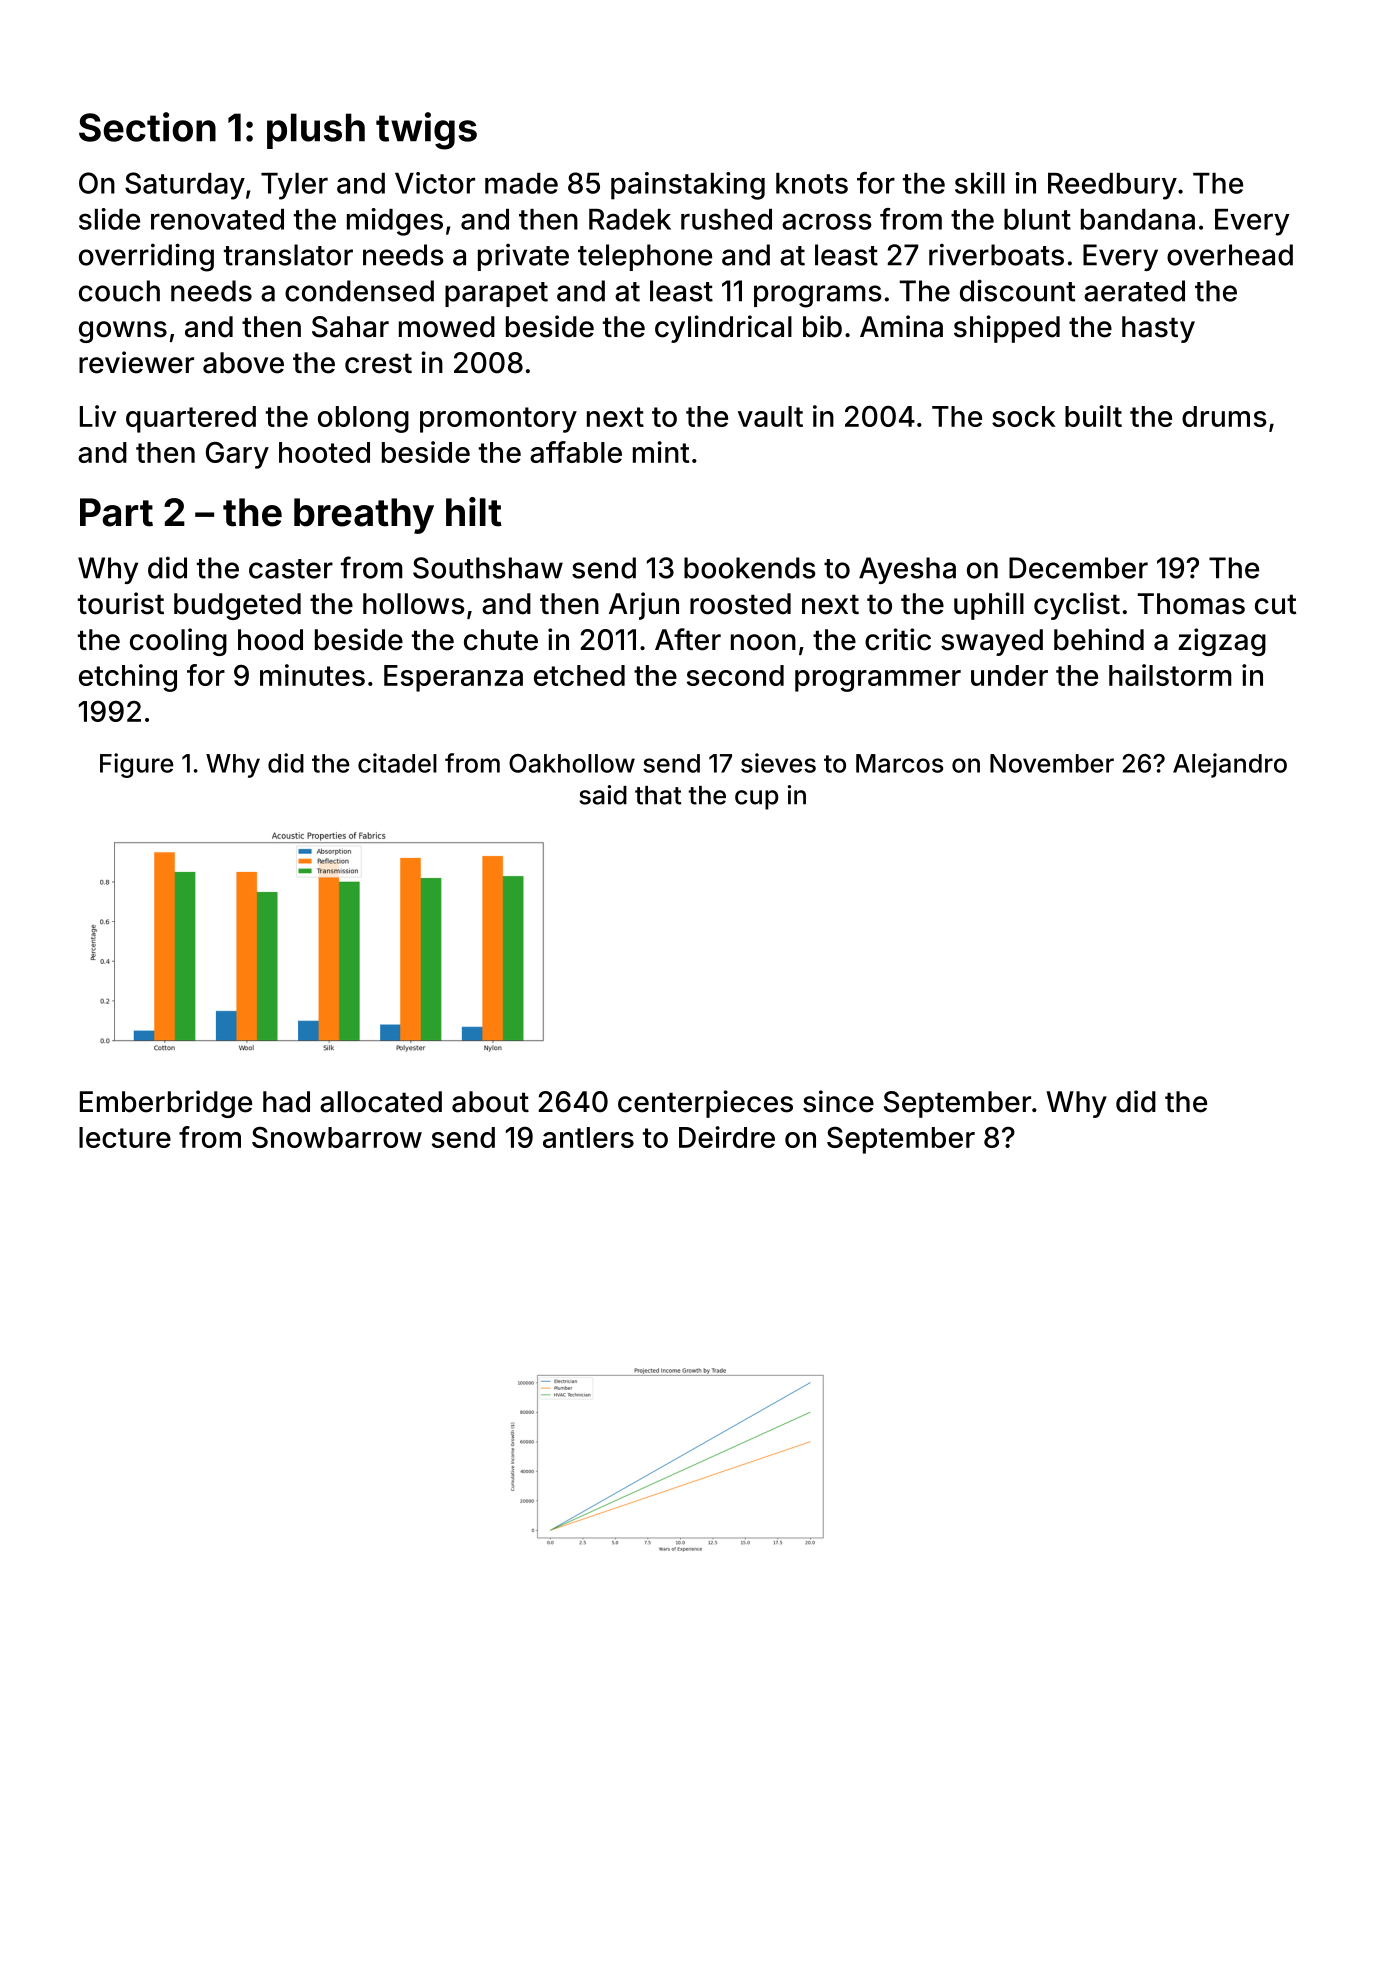  I want to click on Deirdre, so click(727, 1137).
